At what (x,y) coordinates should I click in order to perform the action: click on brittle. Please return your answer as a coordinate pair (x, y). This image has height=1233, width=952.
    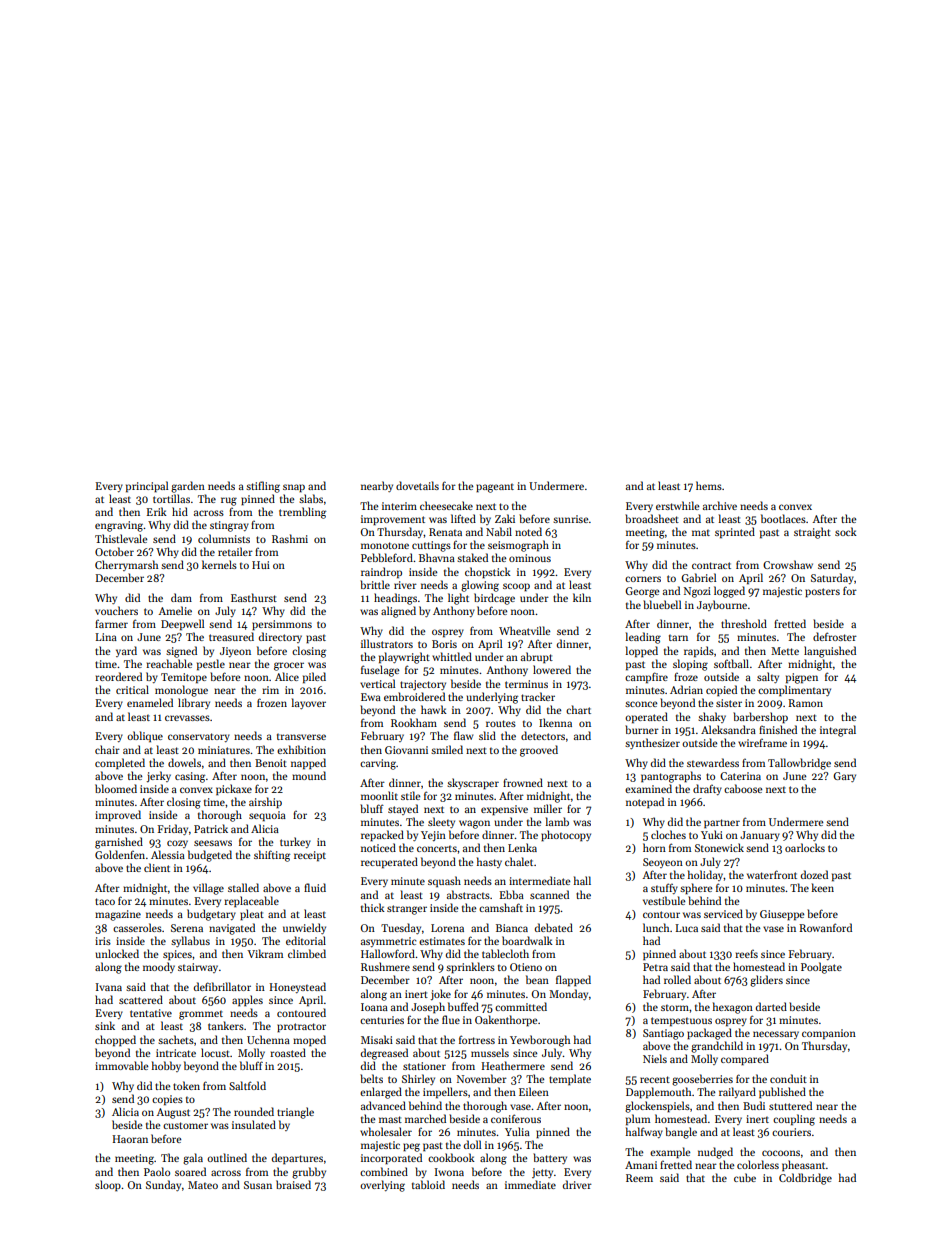
    Looking at the image, I should click on (375, 584).
